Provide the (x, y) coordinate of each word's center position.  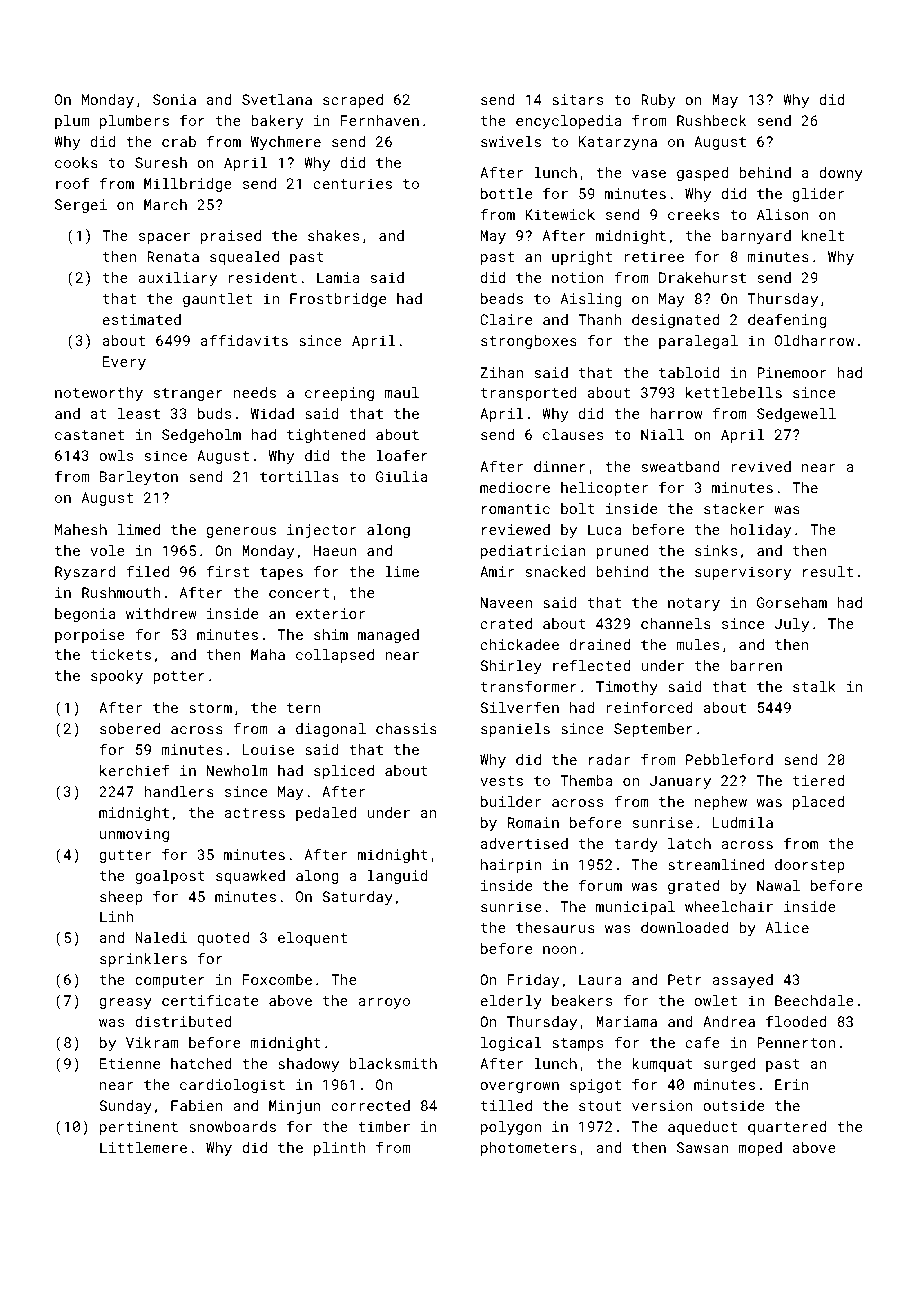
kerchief (135, 770)
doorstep (810, 866)
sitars (577, 99)
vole (107, 550)
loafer (402, 455)
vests (501, 781)
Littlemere (143, 1147)
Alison (783, 214)
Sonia (174, 99)
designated (675, 321)
